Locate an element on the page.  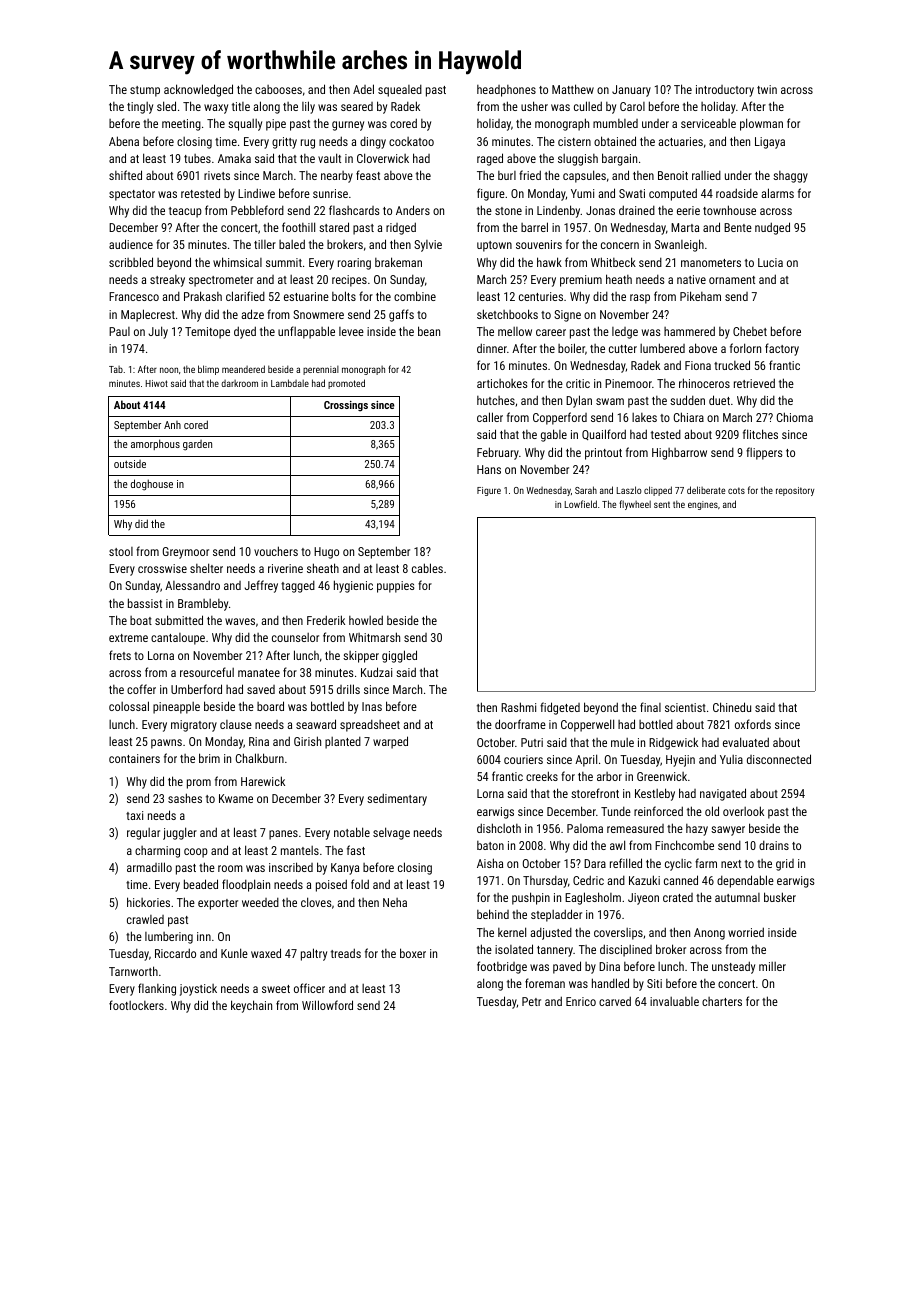
coffer is located at coordinates (141, 689).
